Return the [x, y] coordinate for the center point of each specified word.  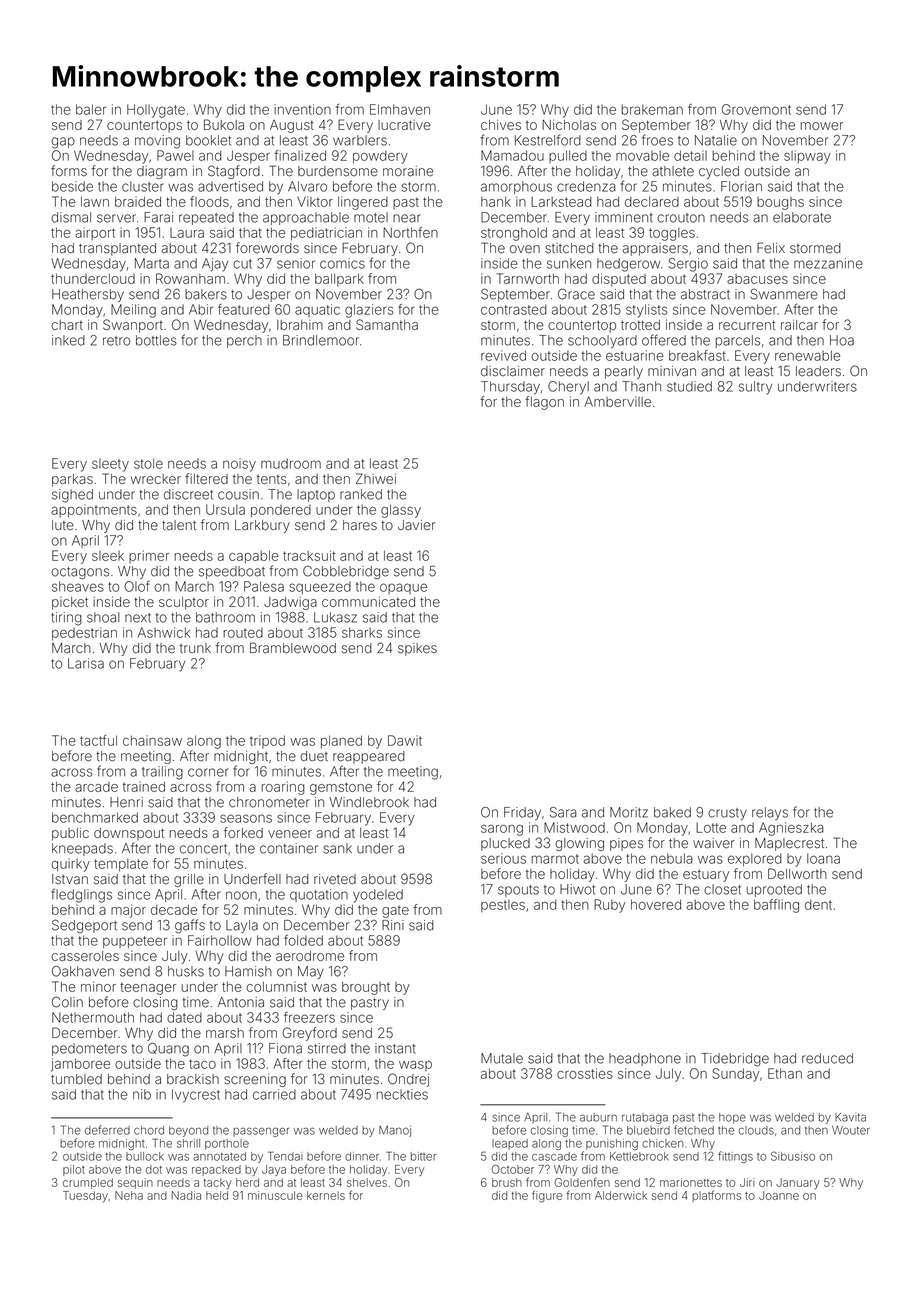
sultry [755, 388]
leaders [818, 371]
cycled [719, 172]
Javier [416, 525]
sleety [110, 465]
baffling [776, 906]
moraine [408, 171]
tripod [267, 741]
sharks [362, 632]
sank [337, 848]
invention [302, 109]
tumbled [76, 1079]
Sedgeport [84, 926]
